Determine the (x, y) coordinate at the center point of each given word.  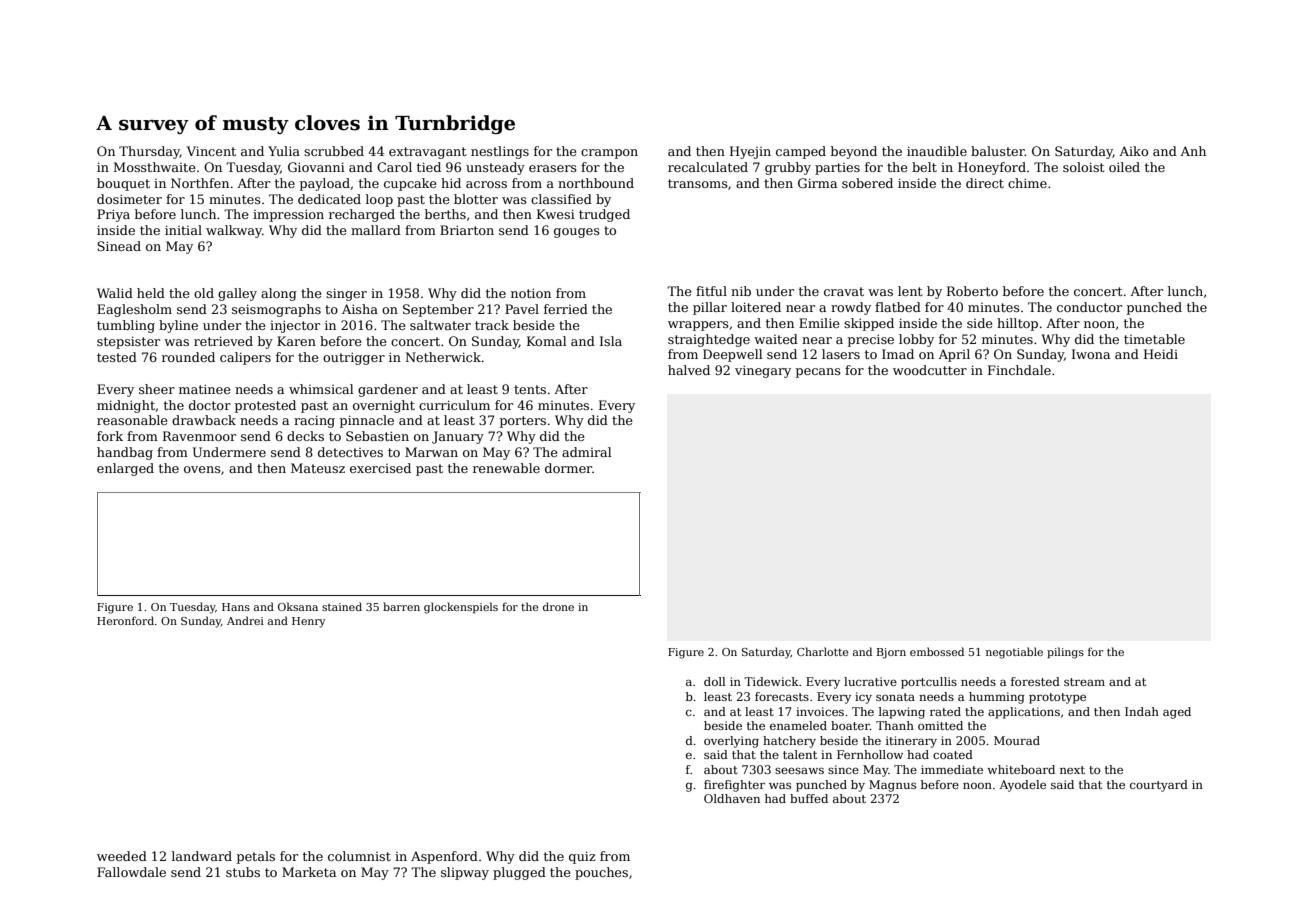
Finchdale (1019, 370)
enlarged (125, 469)
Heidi (1161, 354)
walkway (234, 231)
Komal (547, 341)
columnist (359, 856)
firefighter (734, 786)
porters (523, 422)
